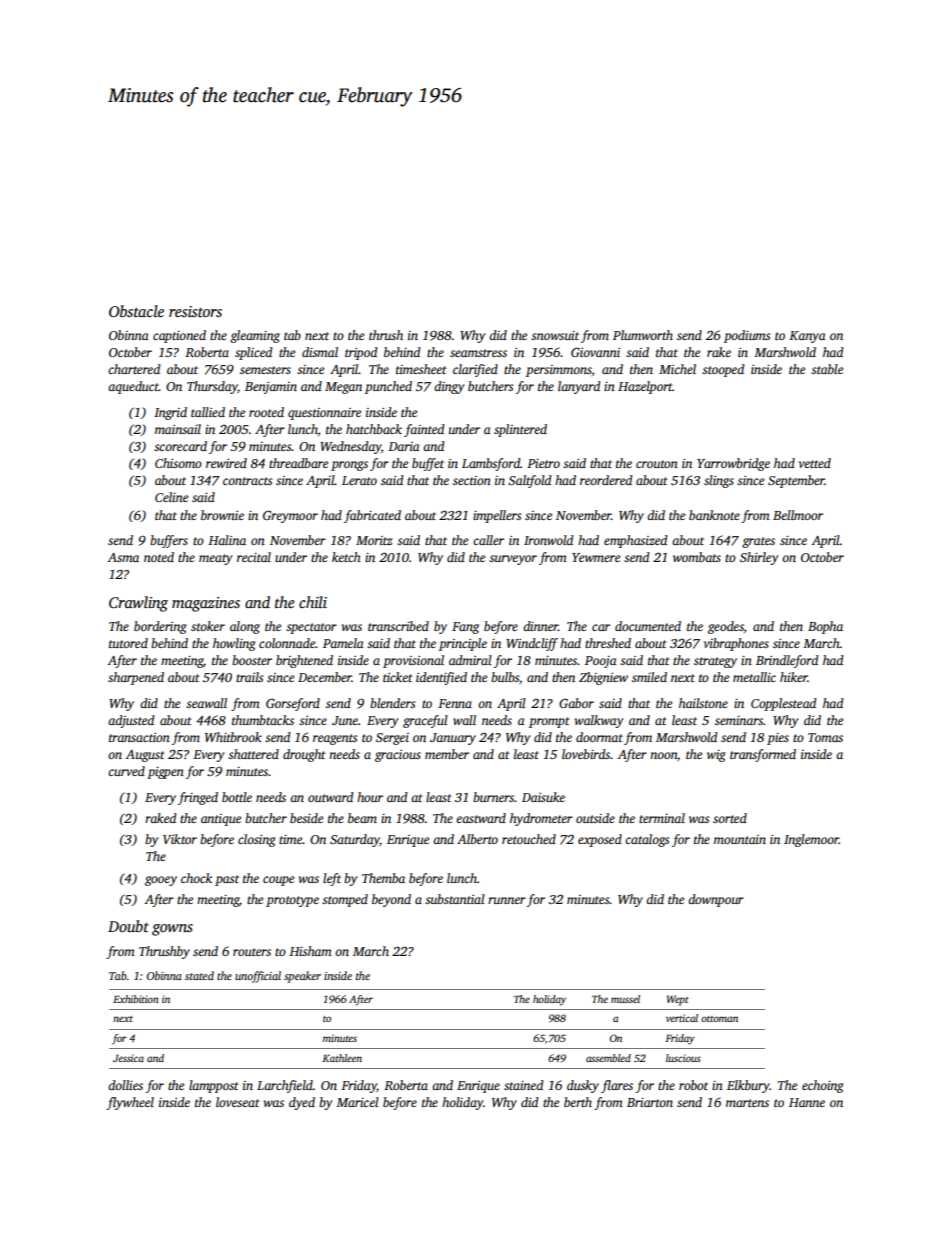  Describe the element at coordinates (747, 1103) in the page. I see `martens` at that location.
